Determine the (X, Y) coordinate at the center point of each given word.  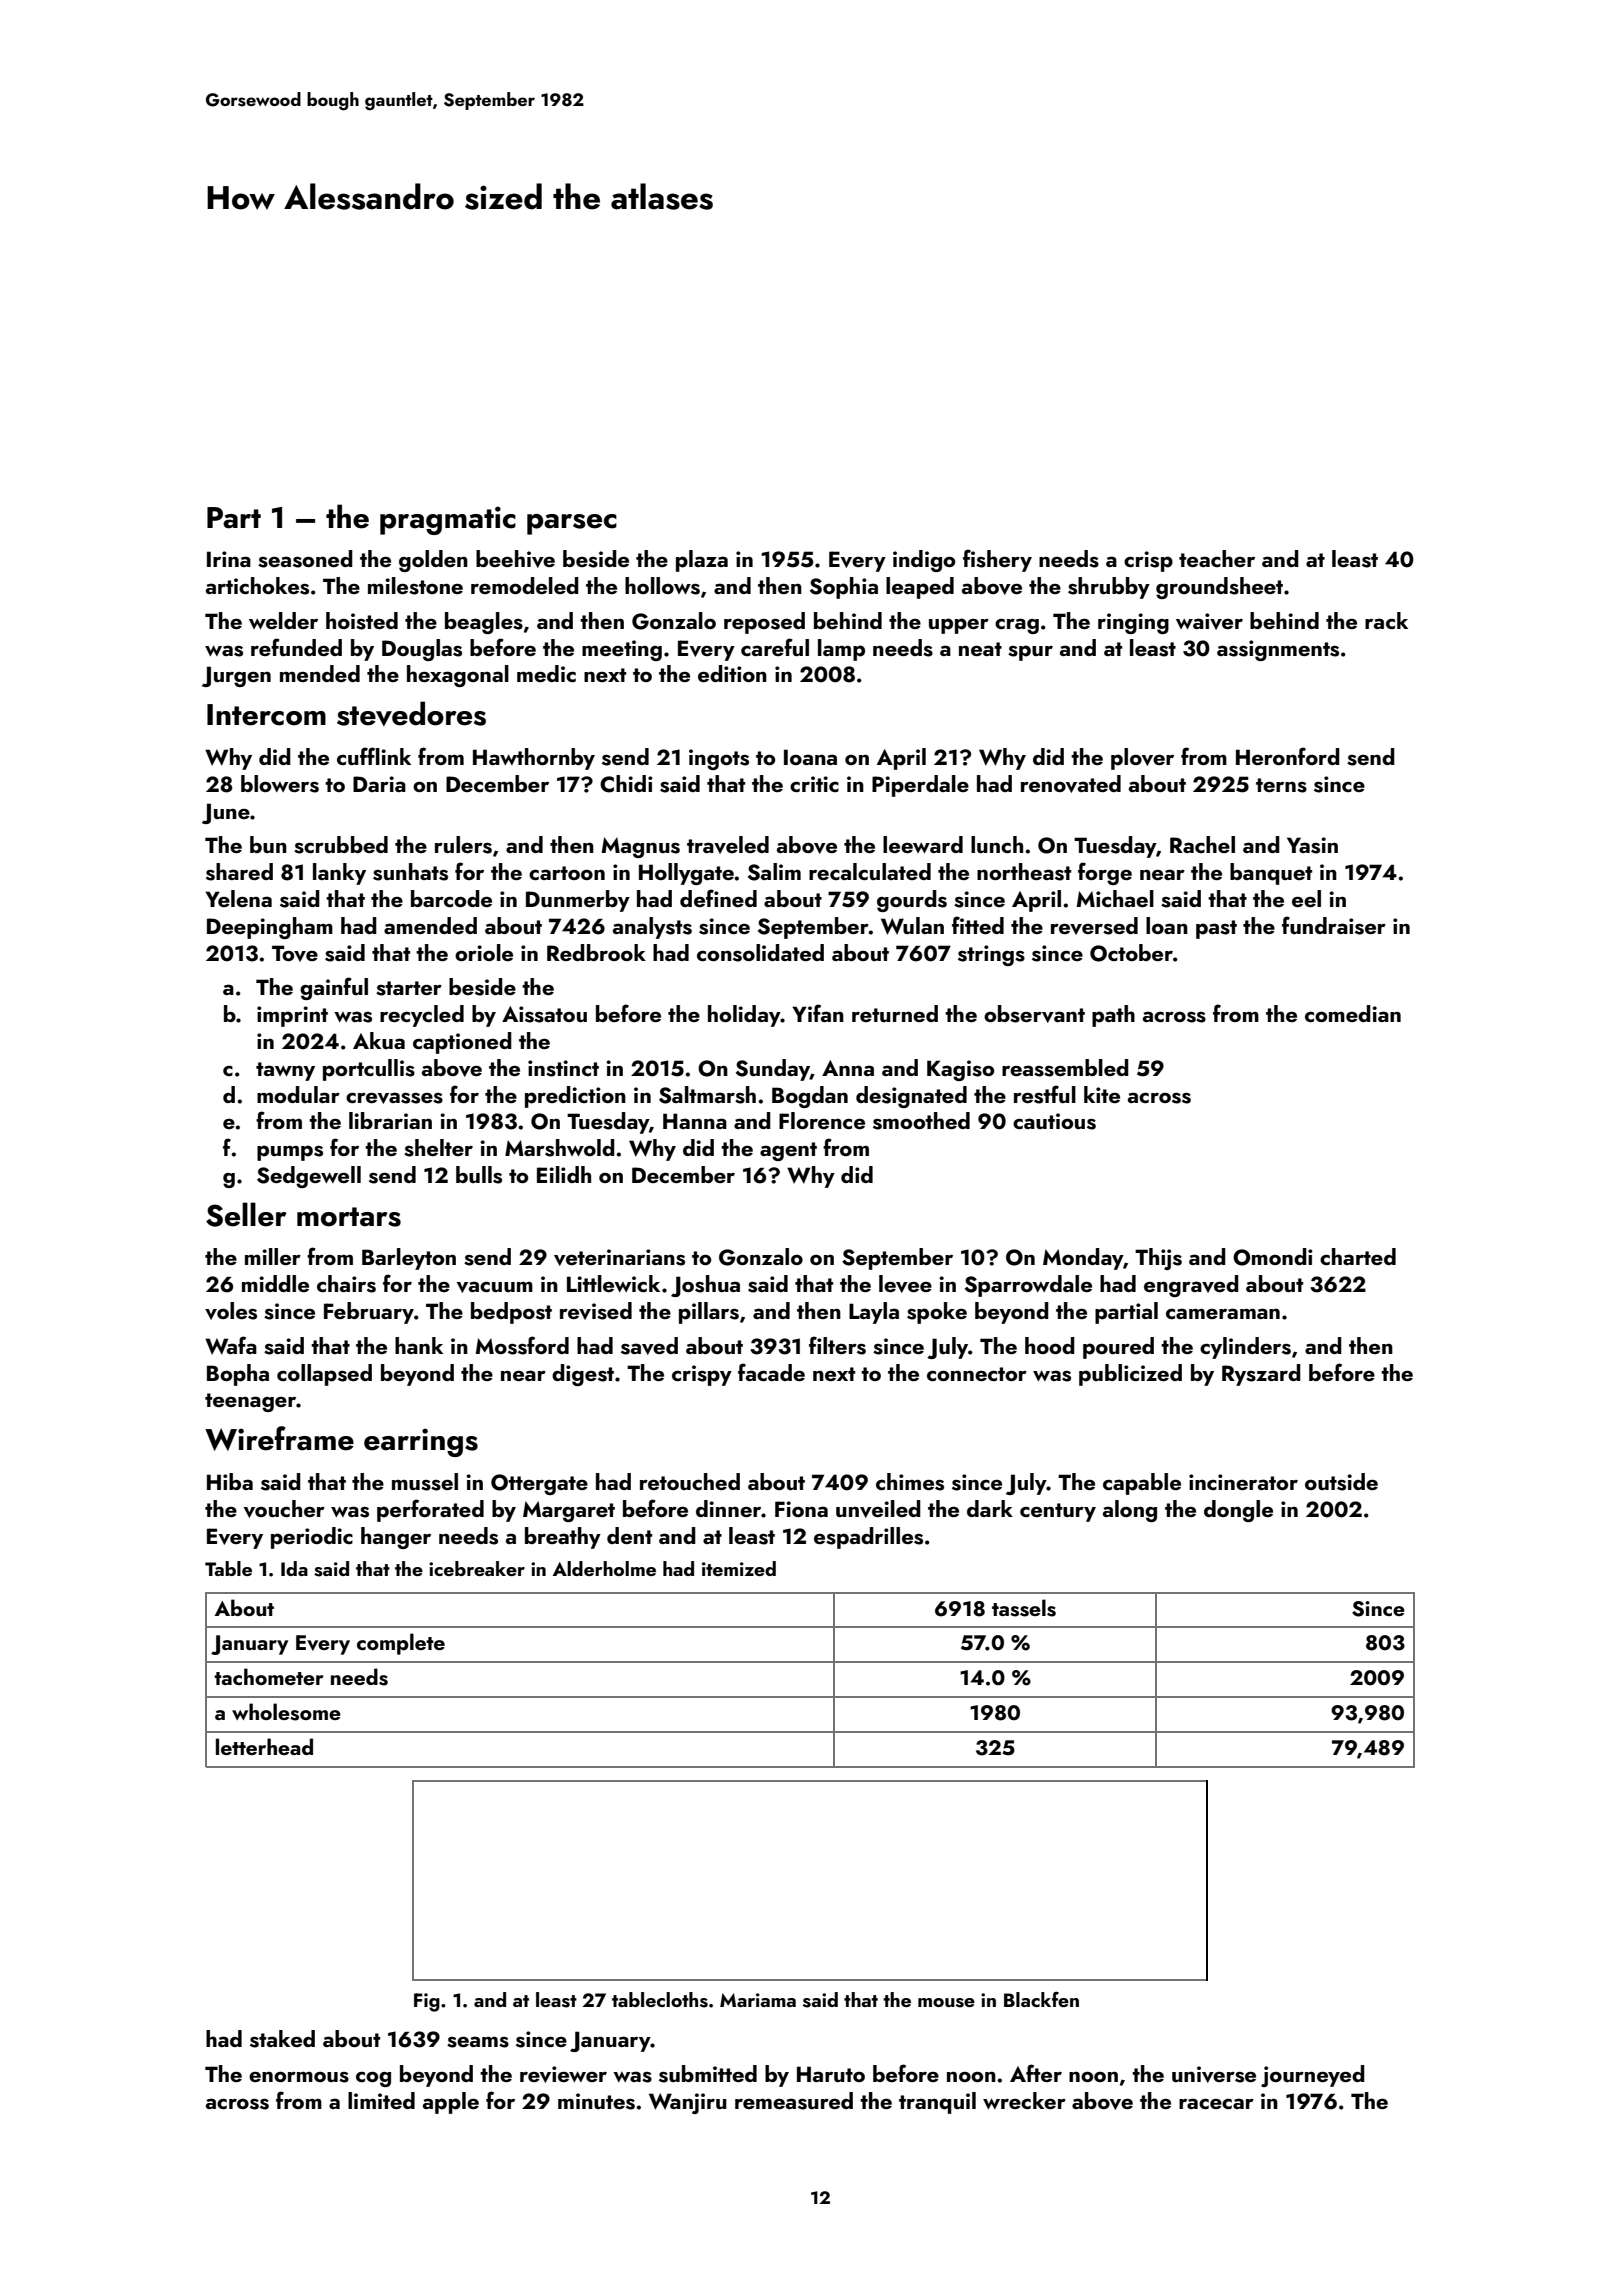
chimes (910, 1482)
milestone (415, 586)
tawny (285, 1071)
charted (1358, 1256)
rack (1386, 620)
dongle (1238, 1511)
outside (1341, 1482)
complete (401, 1644)
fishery (997, 560)
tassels (1024, 1608)
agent (788, 1151)
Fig (427, 2002)
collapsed (324, 1375)
